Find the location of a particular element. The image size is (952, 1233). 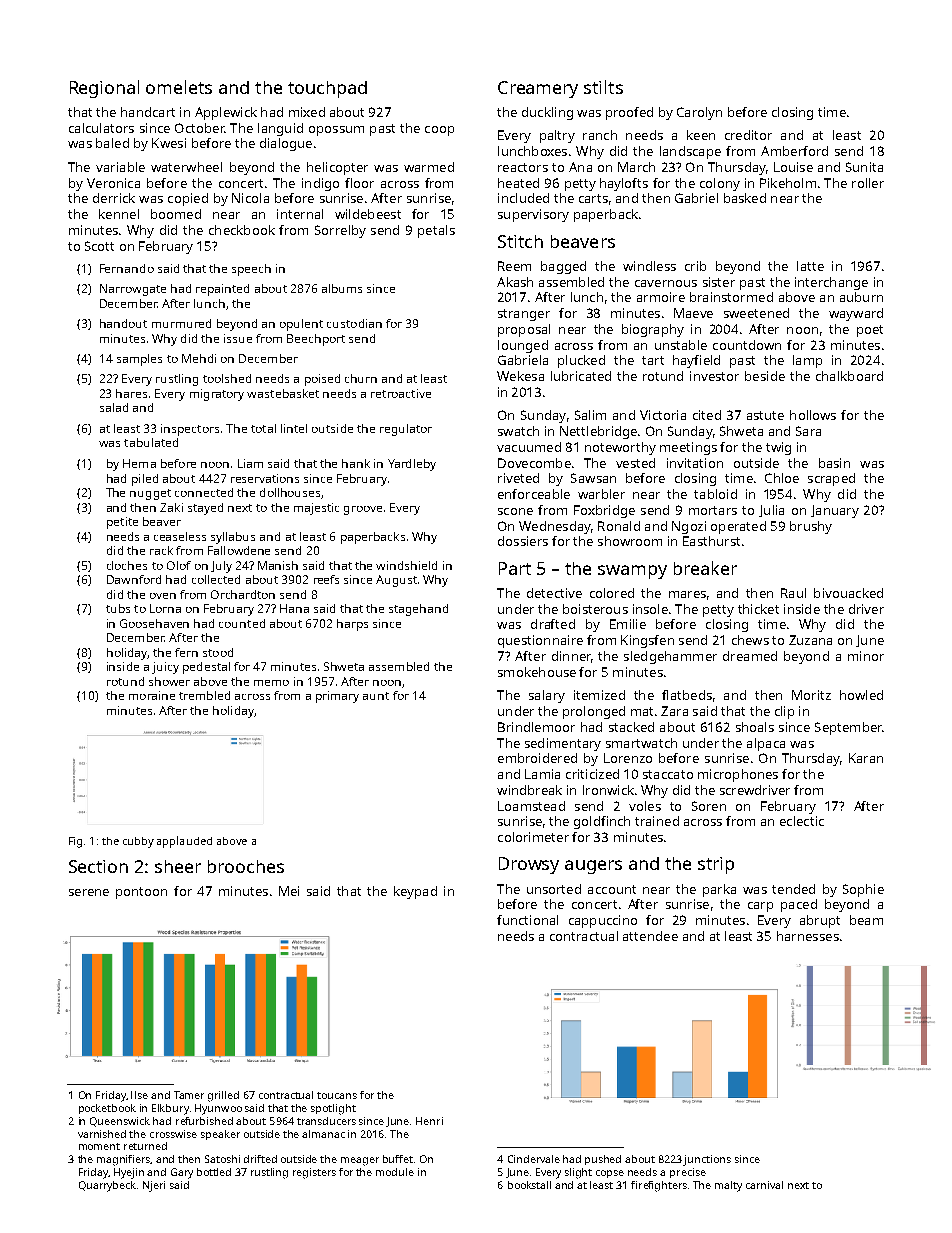

Kwesi is located at coordinates (169, 143).
